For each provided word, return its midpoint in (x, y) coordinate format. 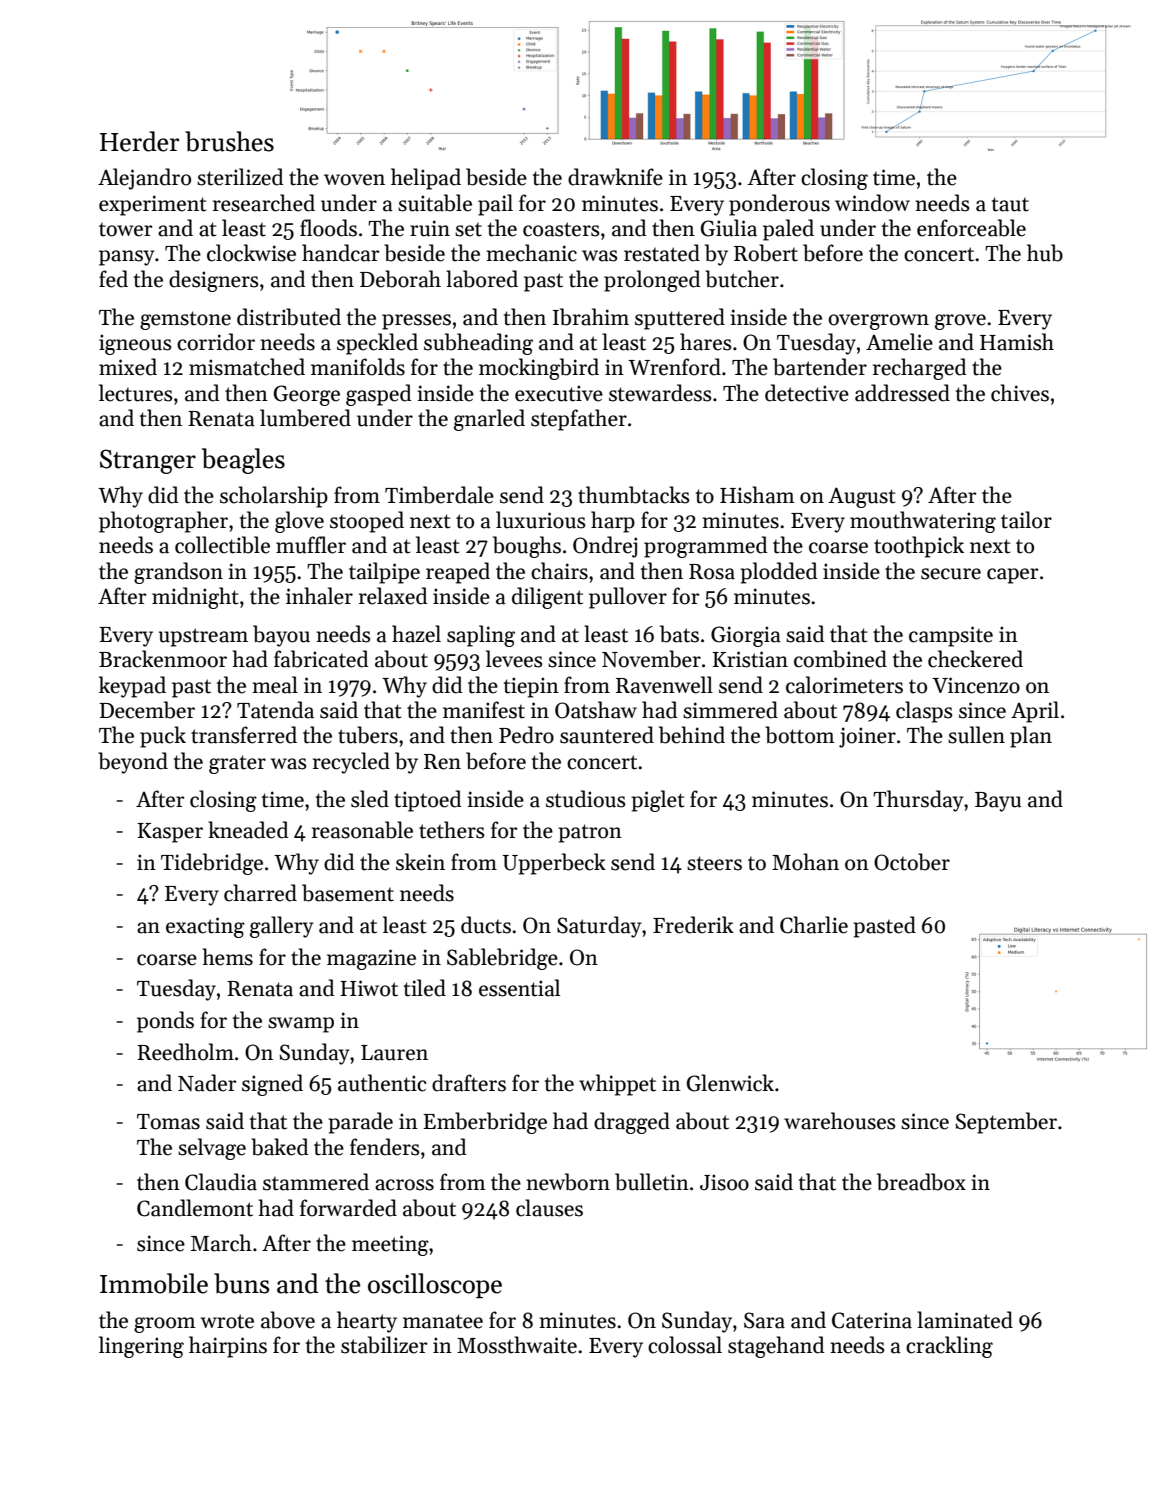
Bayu (998, 802)
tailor (1026, 520)
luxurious (541, 520)
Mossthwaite (517, 1345)
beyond (133, 763)
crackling (949, 1347)
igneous (135, 344)
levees (514, 659)
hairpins (228, 1347)
